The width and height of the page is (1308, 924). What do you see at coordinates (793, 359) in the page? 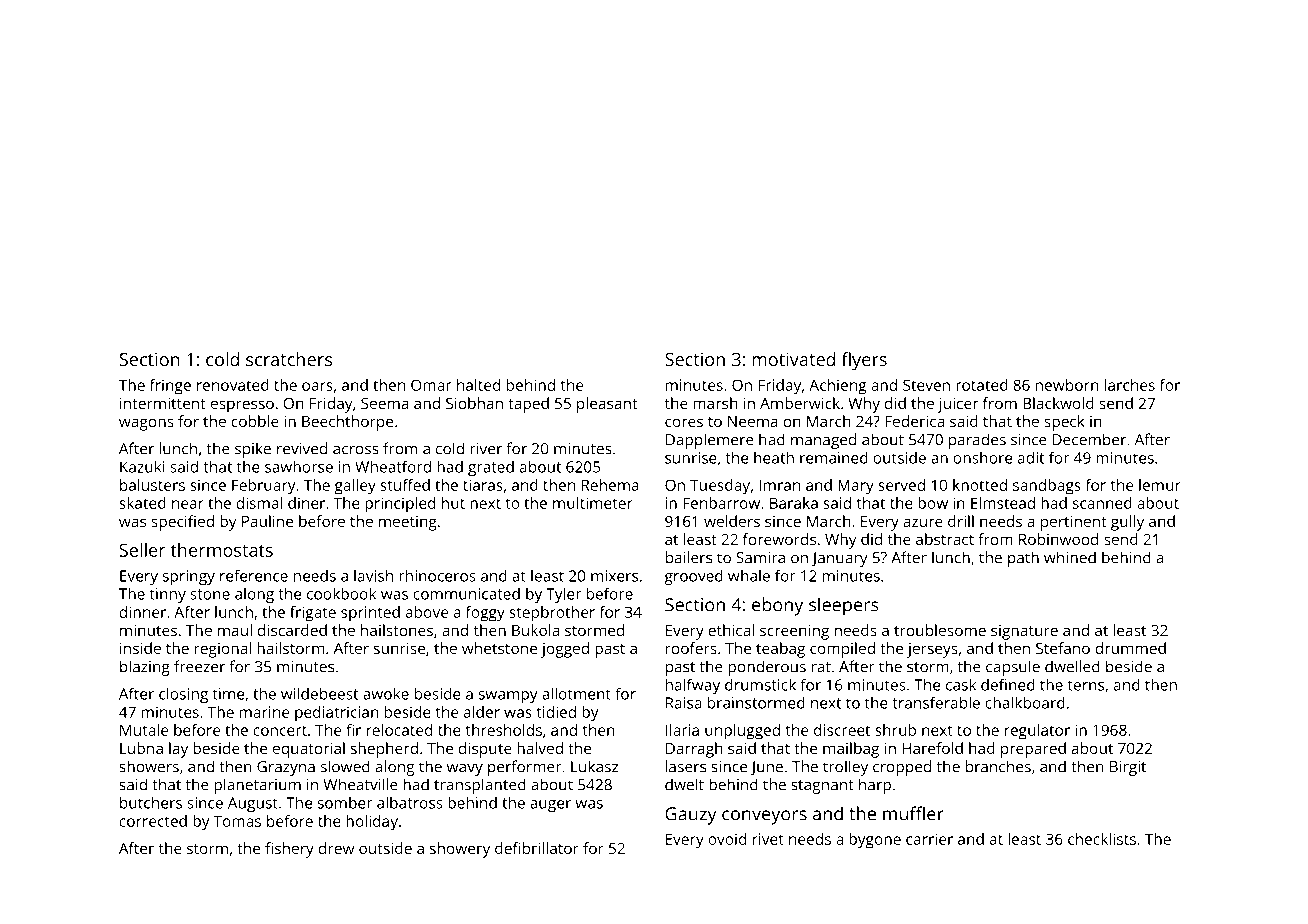
I see `motivated` at bounding box center [793, 359].
